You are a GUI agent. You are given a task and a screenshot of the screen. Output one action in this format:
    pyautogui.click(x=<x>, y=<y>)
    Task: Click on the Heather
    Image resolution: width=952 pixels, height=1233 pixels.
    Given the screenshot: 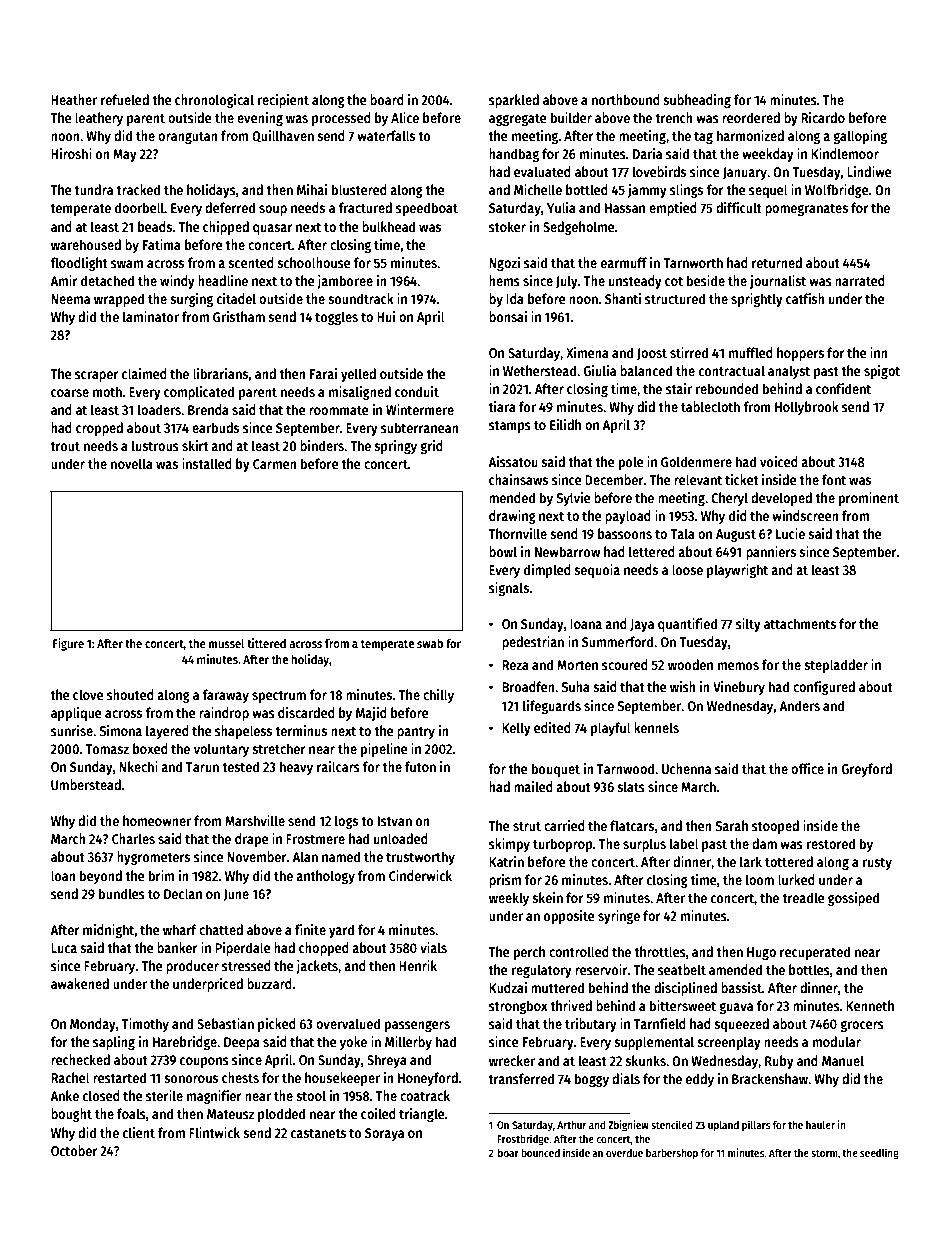 What is the action you would take?
    pyautogui.click(x=74, y=99)
